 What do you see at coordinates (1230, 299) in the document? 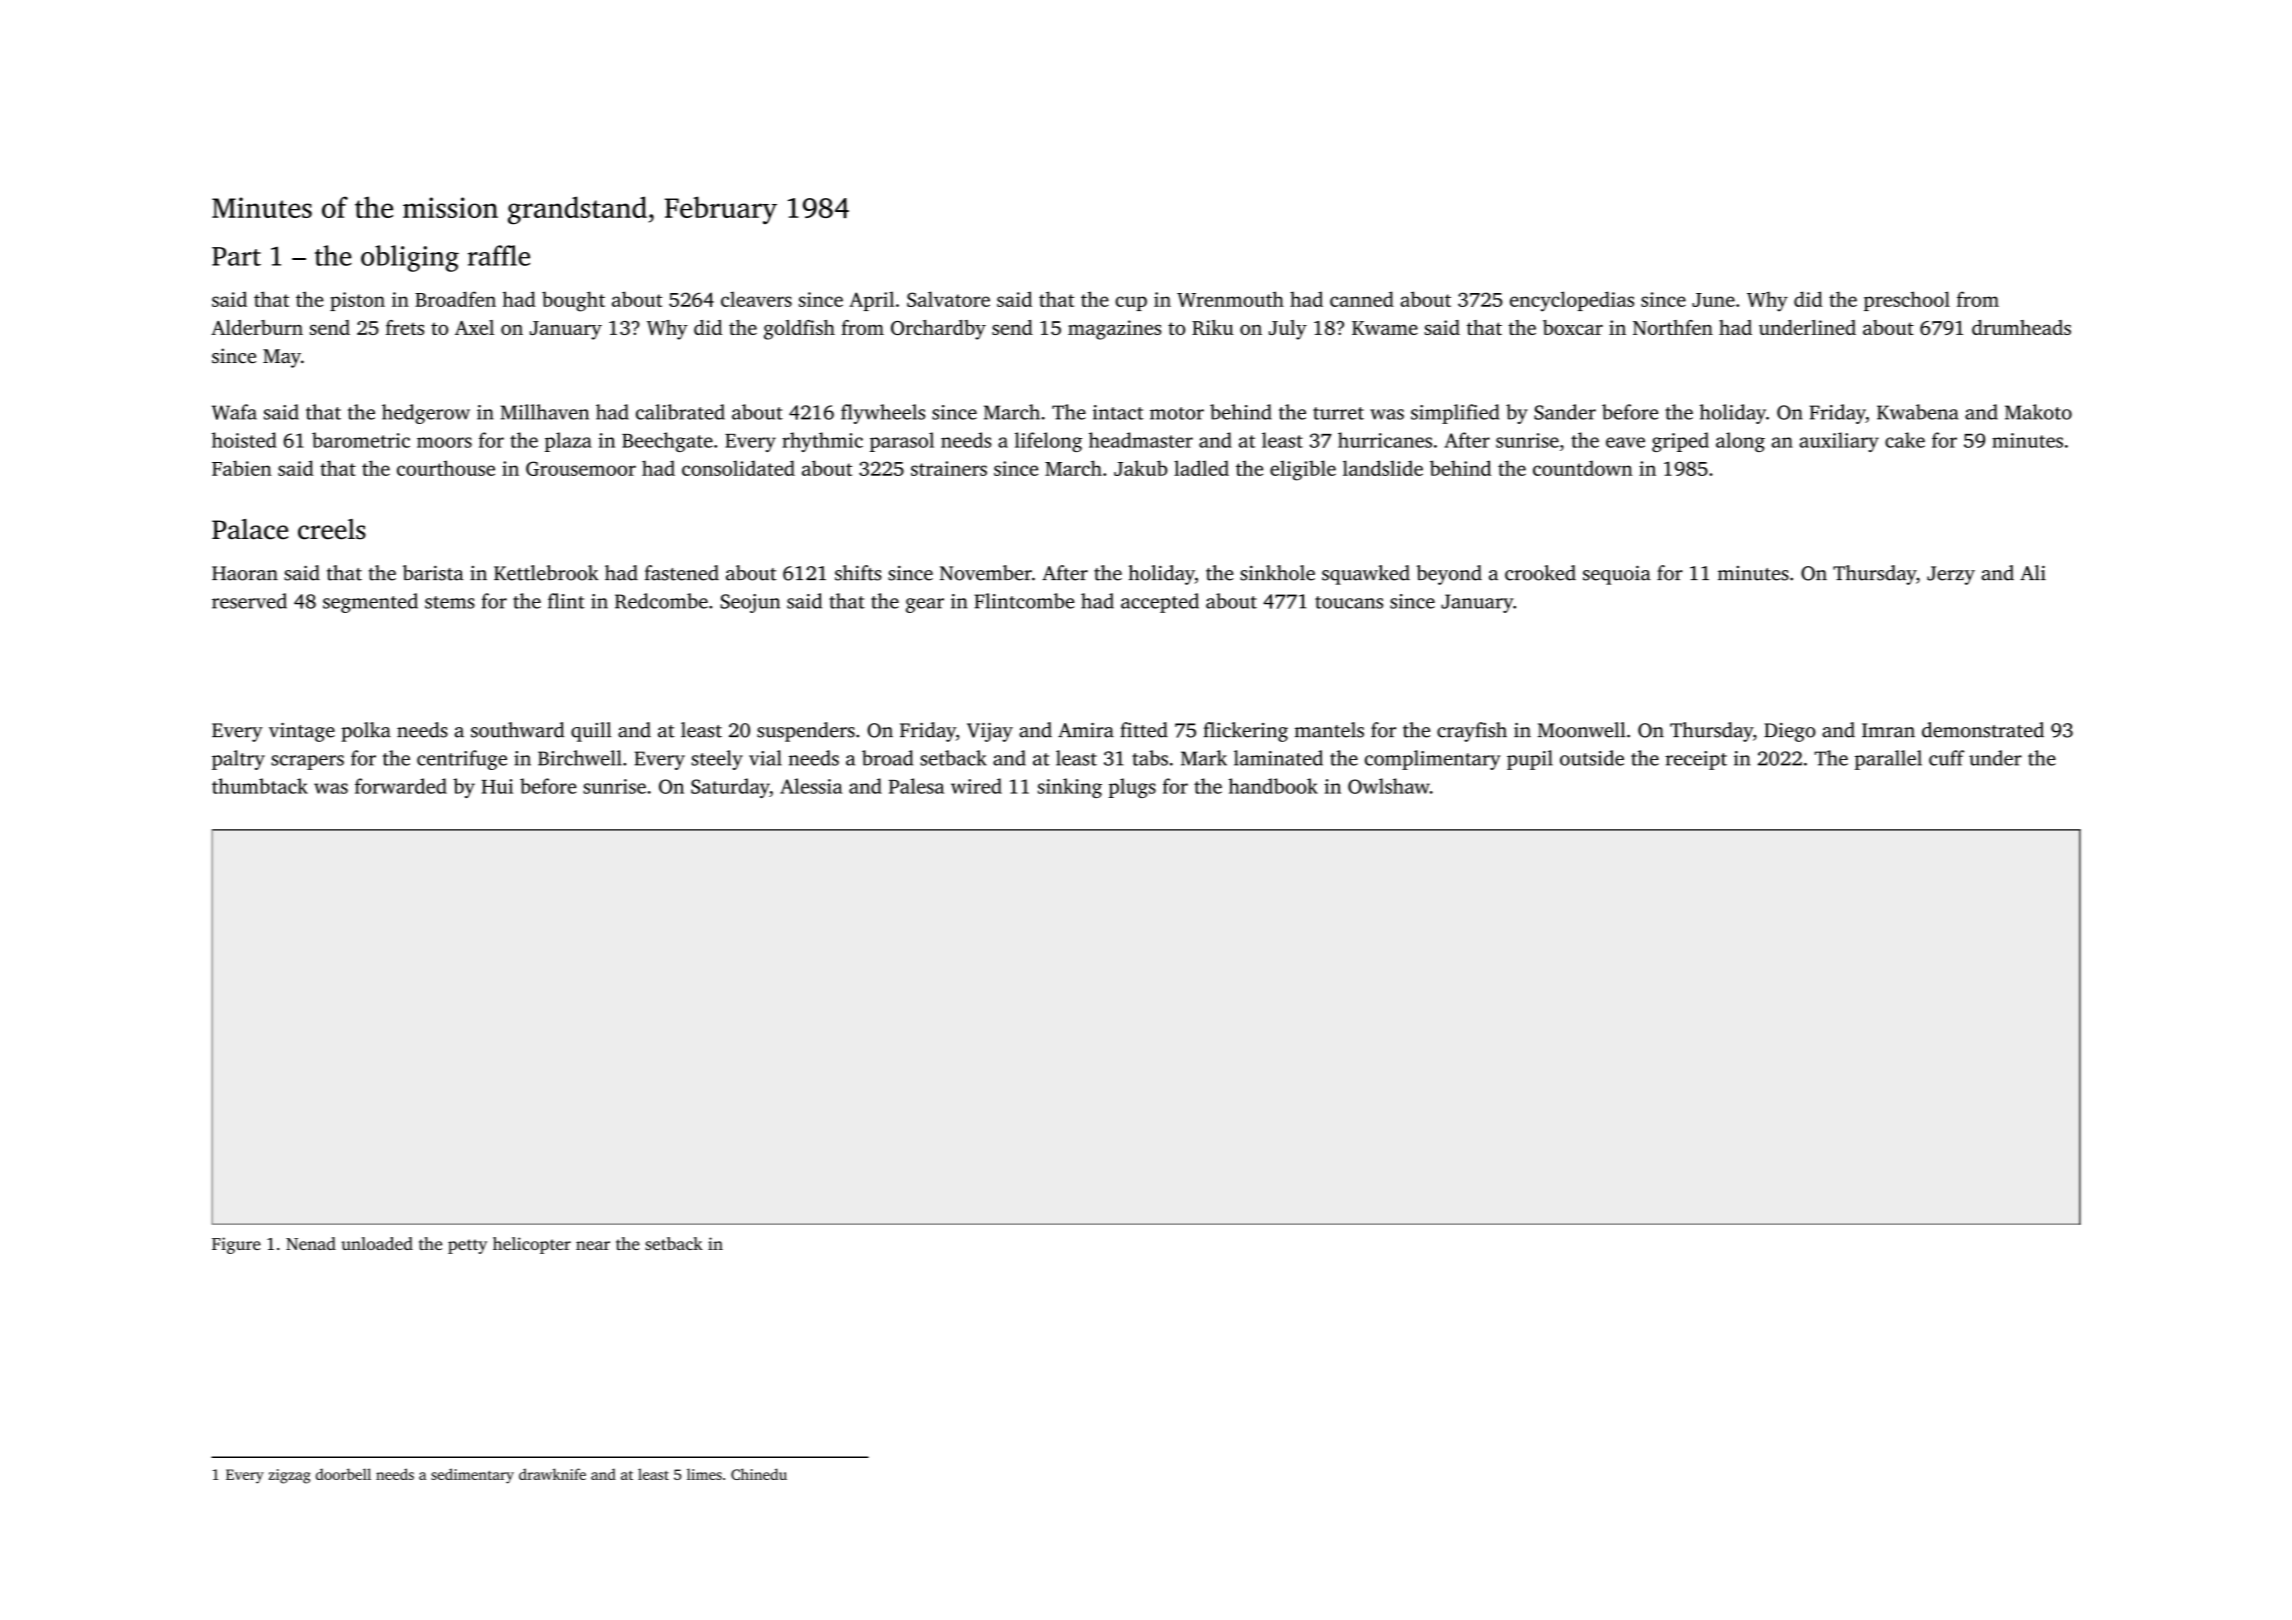
I see `Wrenmouth` at bounding box center [1230, 299].
